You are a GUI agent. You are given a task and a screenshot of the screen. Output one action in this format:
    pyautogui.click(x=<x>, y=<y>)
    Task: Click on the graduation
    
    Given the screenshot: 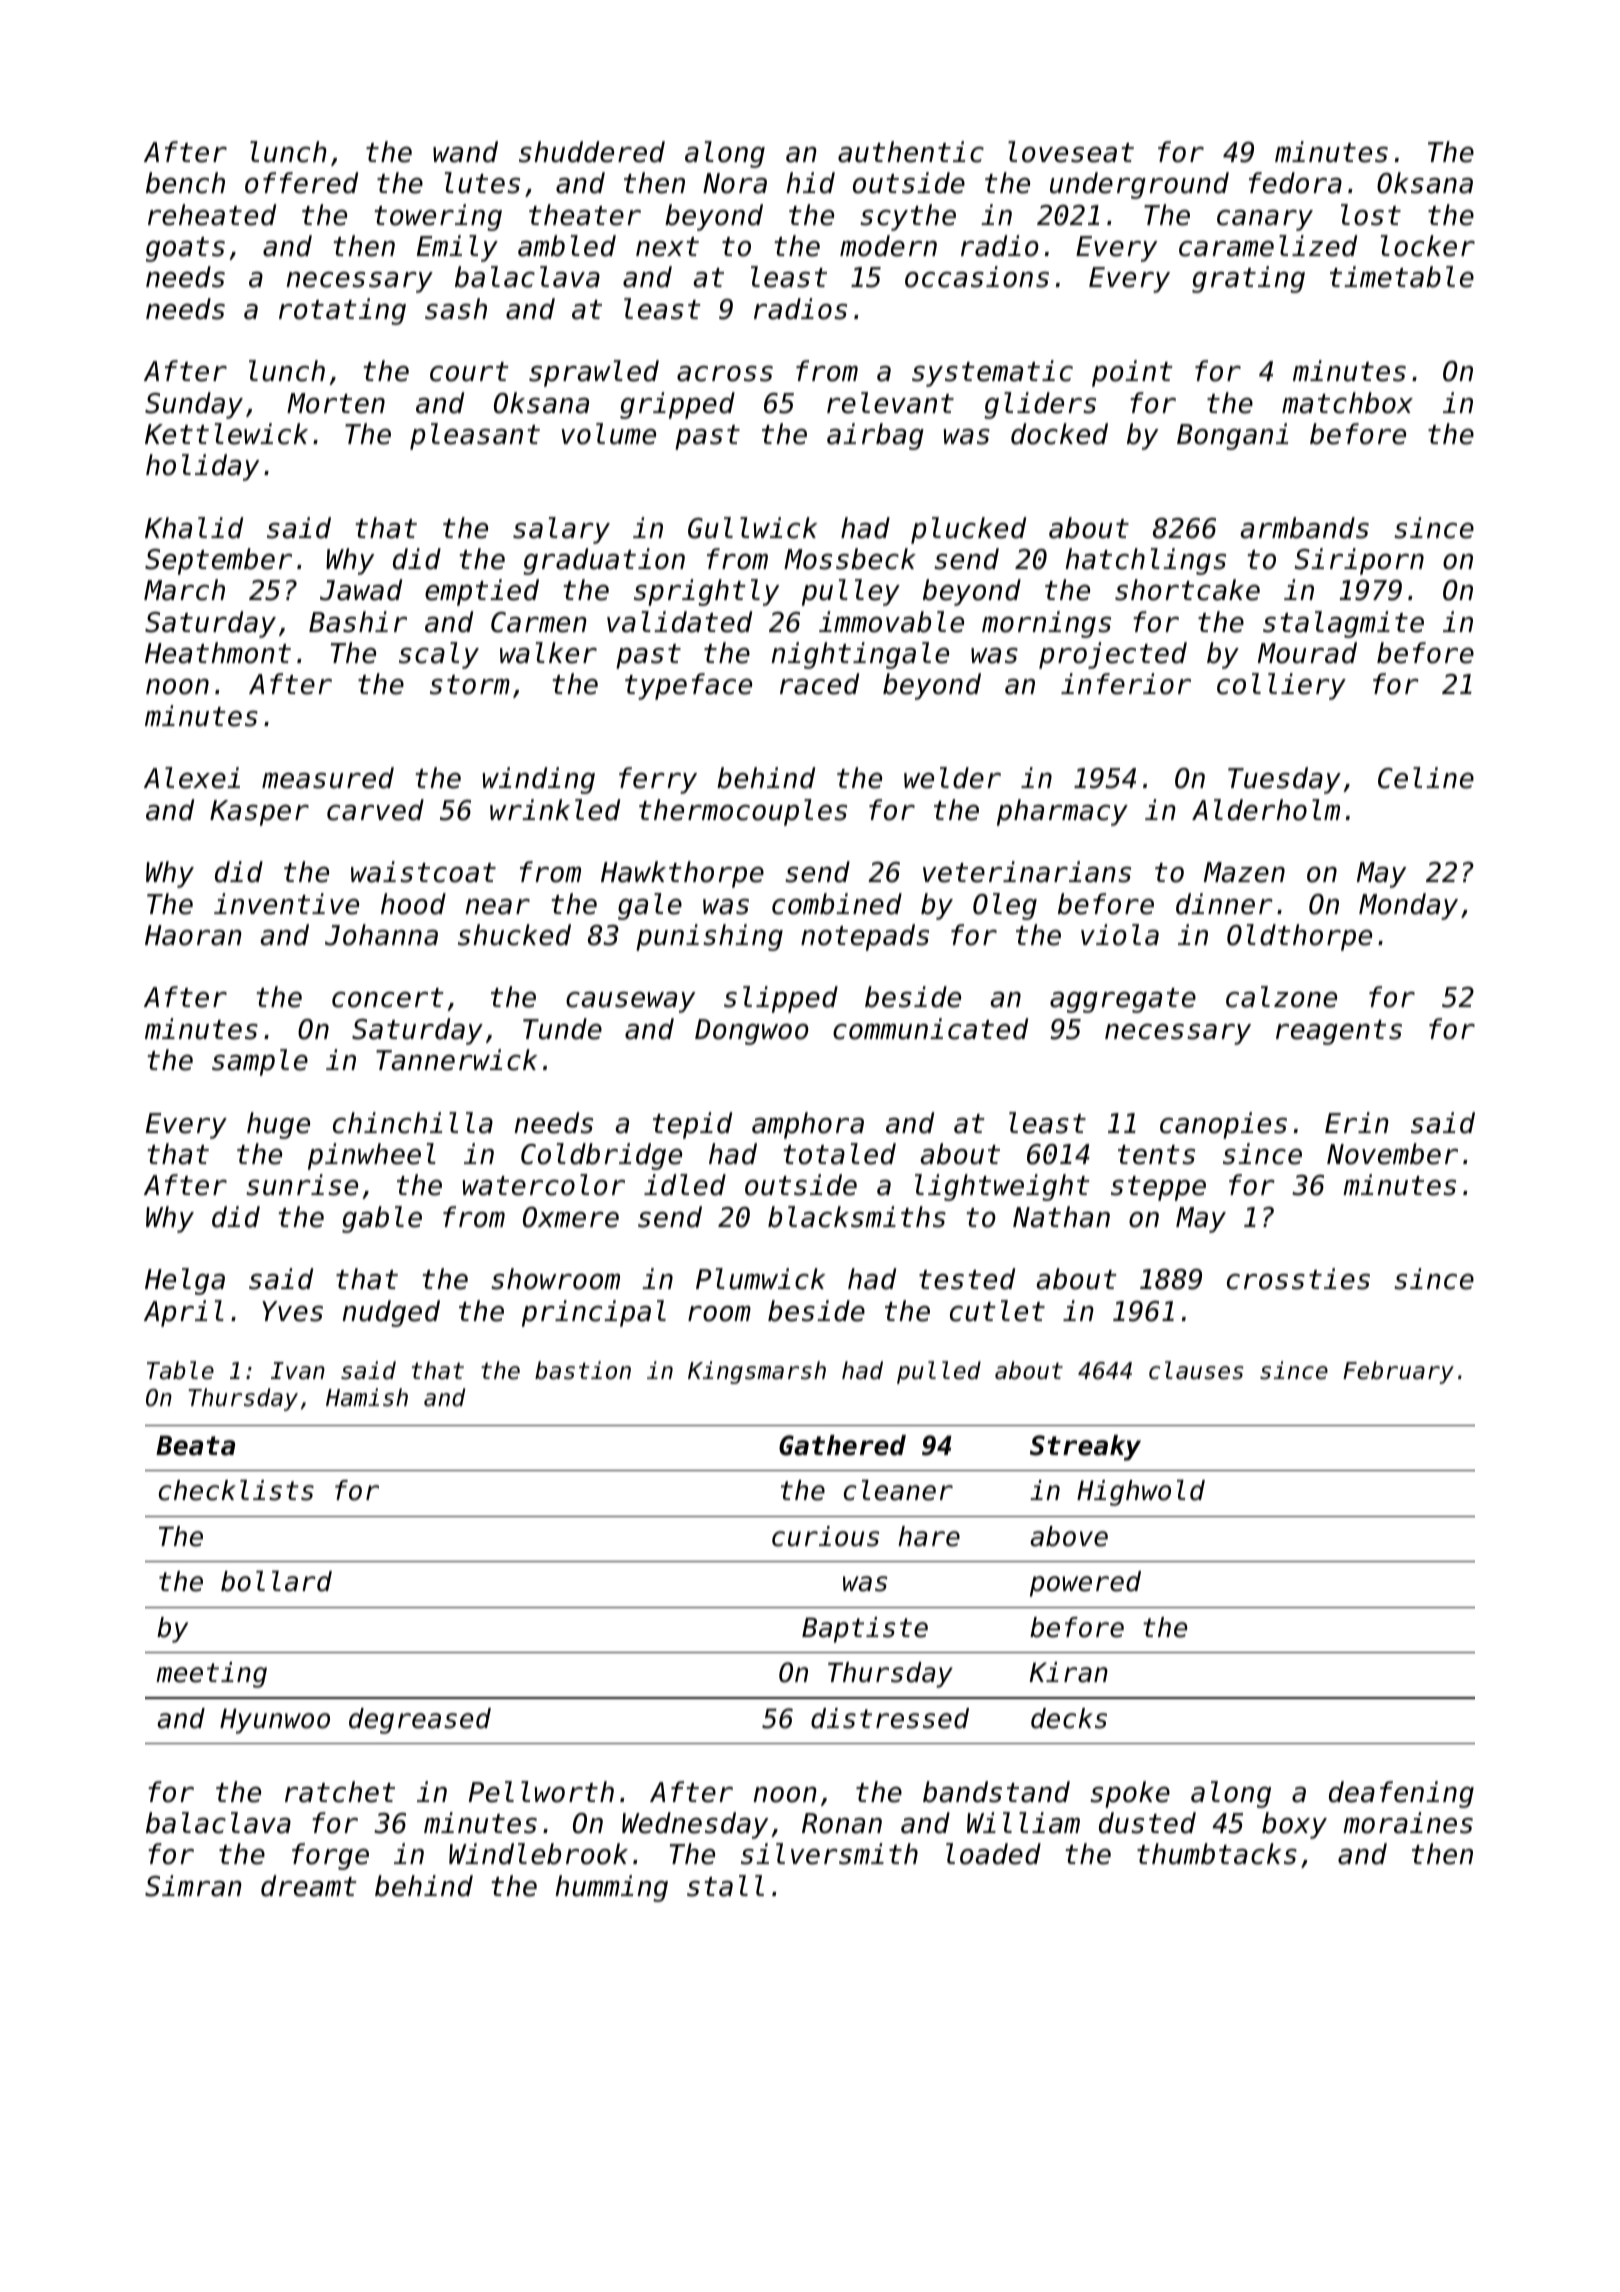 What is the action you would take?
    pyautogui.click(x=604, y=561)
